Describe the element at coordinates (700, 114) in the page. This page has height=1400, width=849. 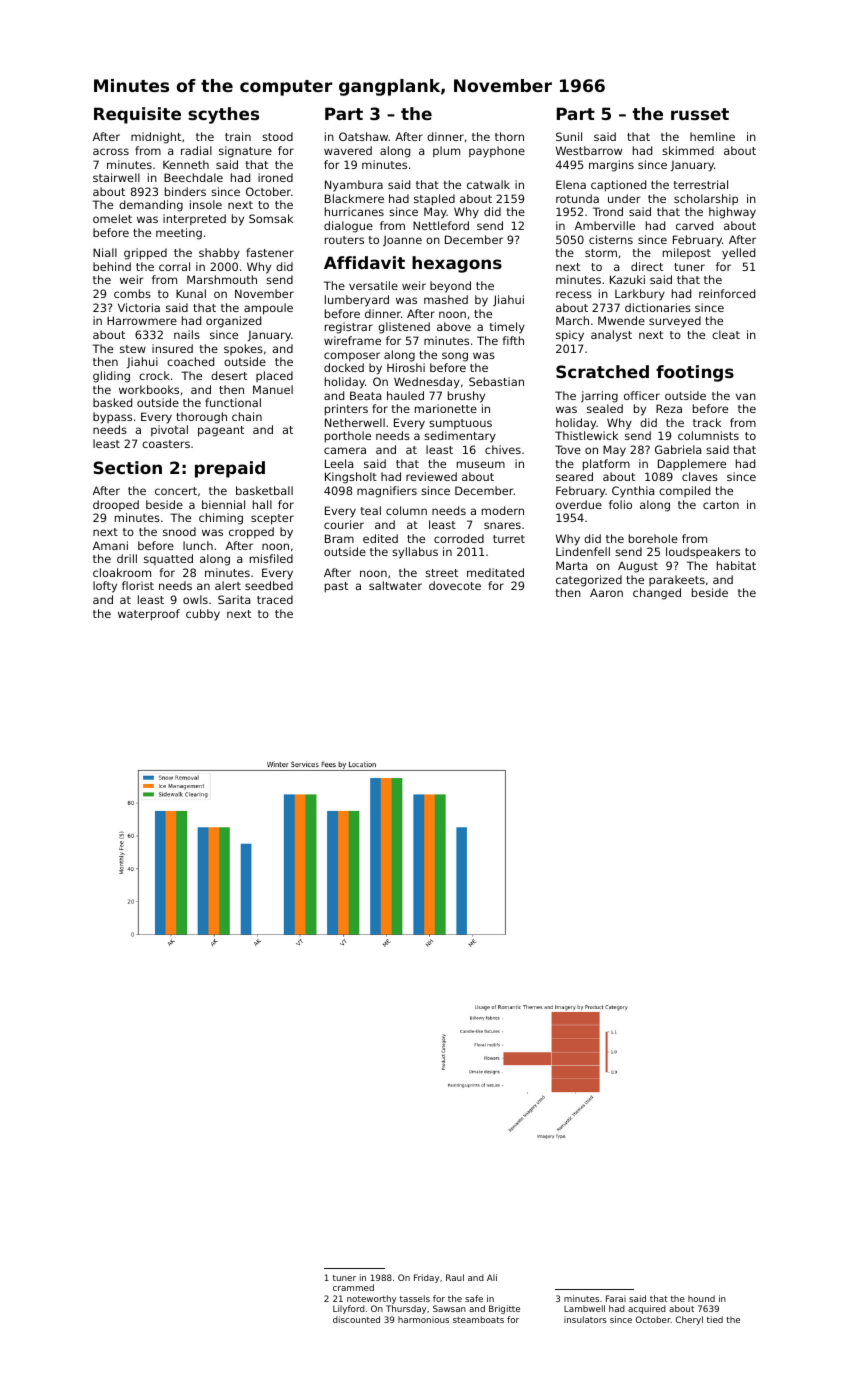
I see `russet` at that location.
